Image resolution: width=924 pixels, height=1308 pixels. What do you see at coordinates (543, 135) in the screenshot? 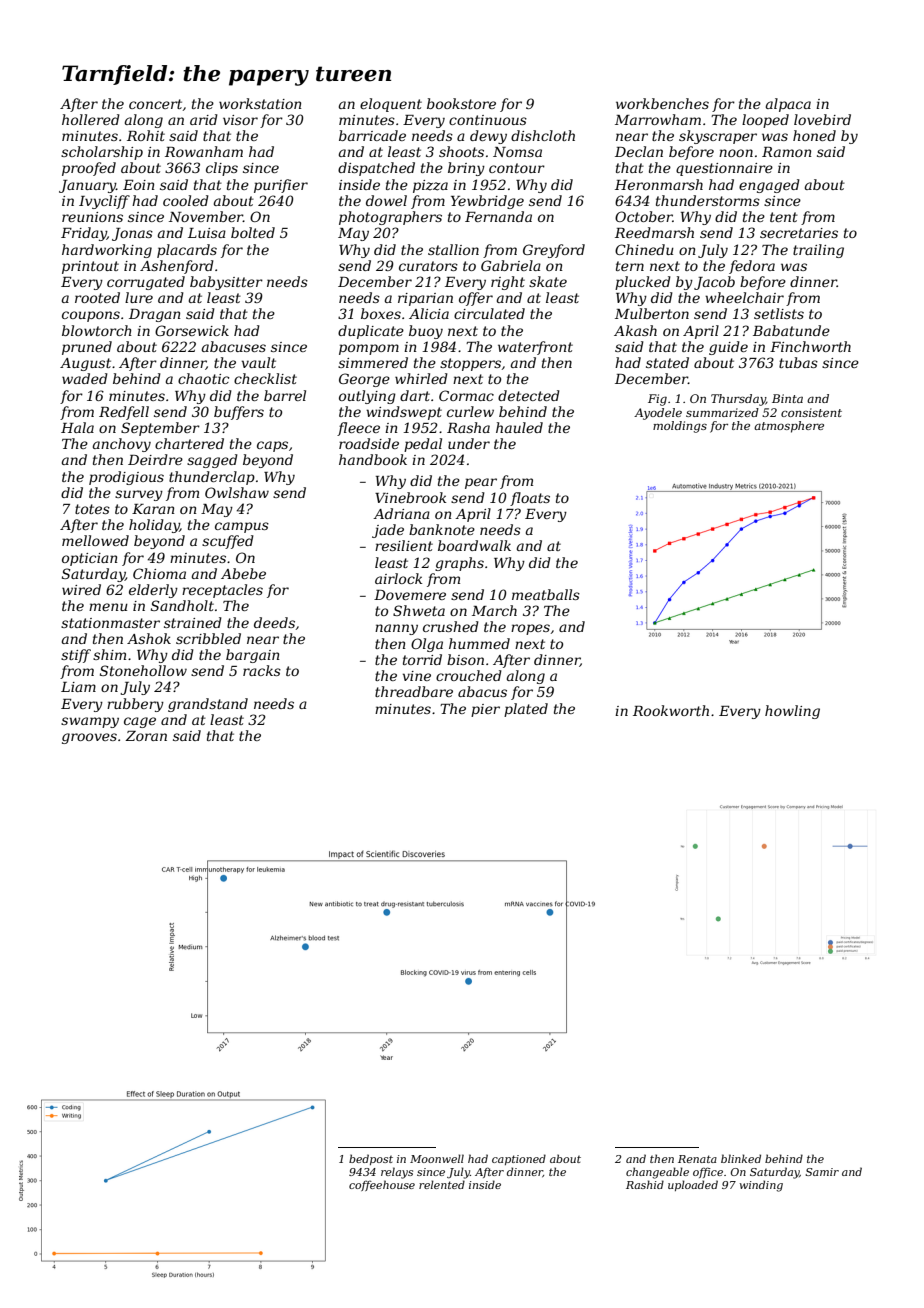
I see `dishcloth` at bounding box center [543, 135].
